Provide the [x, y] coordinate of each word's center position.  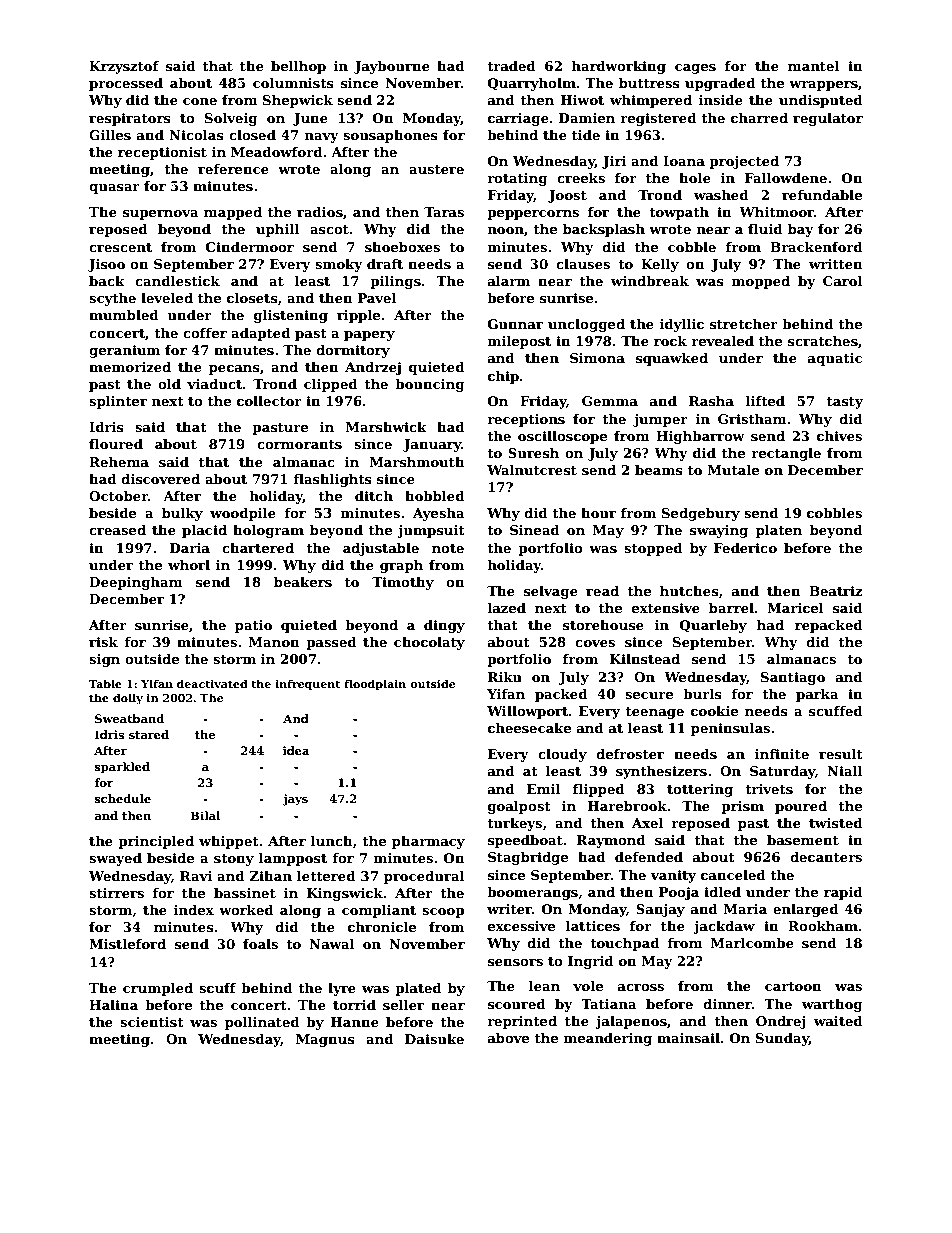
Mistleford [127, 944]
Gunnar [515, 324]
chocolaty [429, 643]
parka [817, 695]
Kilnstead [645, 659]
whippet [229, 842]
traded [511, 66]
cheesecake [529, 728]
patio [253, 626]
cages [695, 69]
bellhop [298, 67]
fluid [765, 229]
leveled [167, 298]
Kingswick [345, 894]
